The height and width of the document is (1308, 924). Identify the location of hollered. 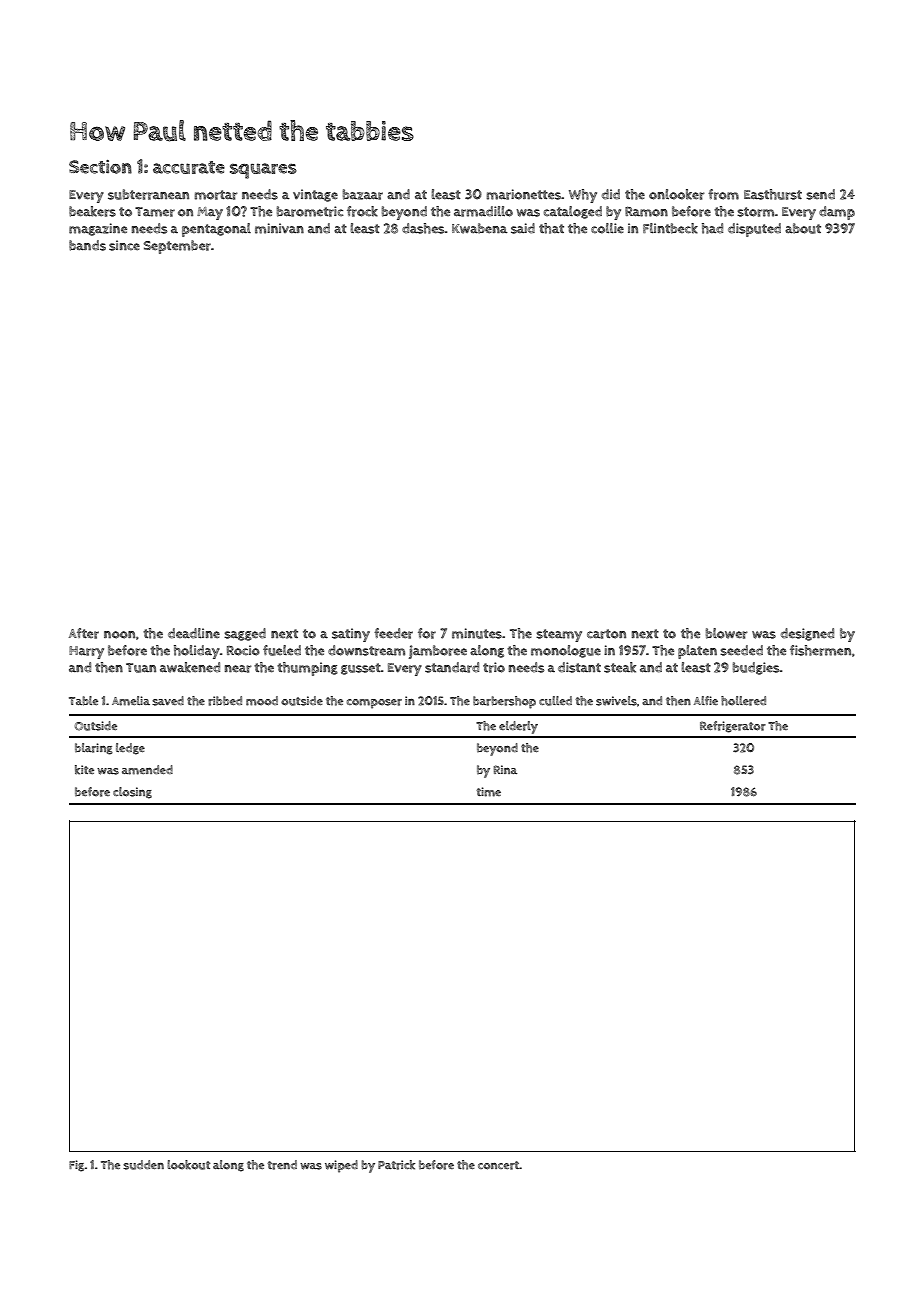
(743, 701).
